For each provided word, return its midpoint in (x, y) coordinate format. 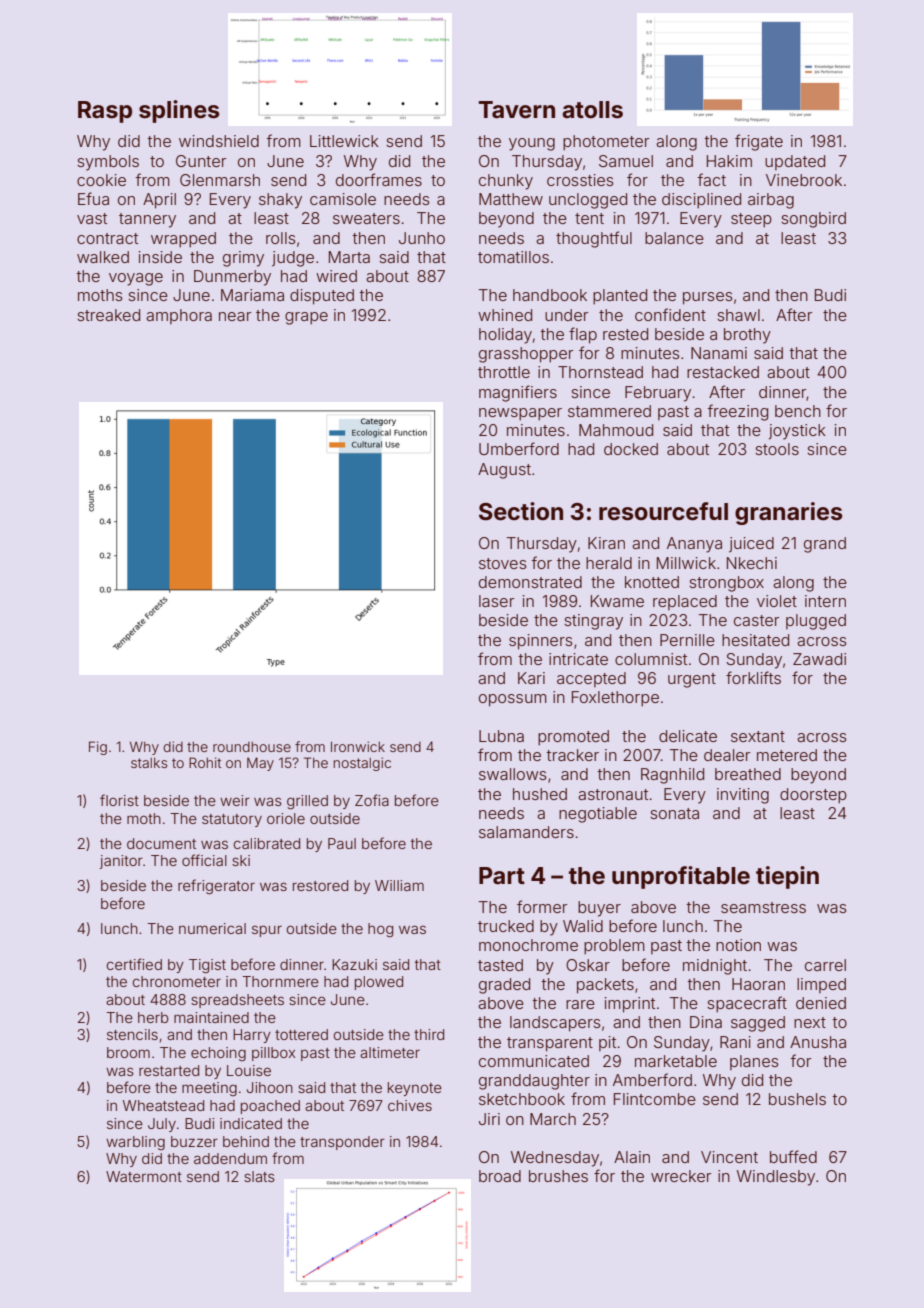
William (399, 885)
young (532, 144)
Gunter (201, 161)
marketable (676, 1061)
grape (306, 318)
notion (738, 945)
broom (128, 1052)
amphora (179, 316)
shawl (738, 315)
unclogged (588, 201)
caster (756, 620)
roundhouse (252, 747)
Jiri (489, 1119)
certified (134, 964)
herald (609, 563)
